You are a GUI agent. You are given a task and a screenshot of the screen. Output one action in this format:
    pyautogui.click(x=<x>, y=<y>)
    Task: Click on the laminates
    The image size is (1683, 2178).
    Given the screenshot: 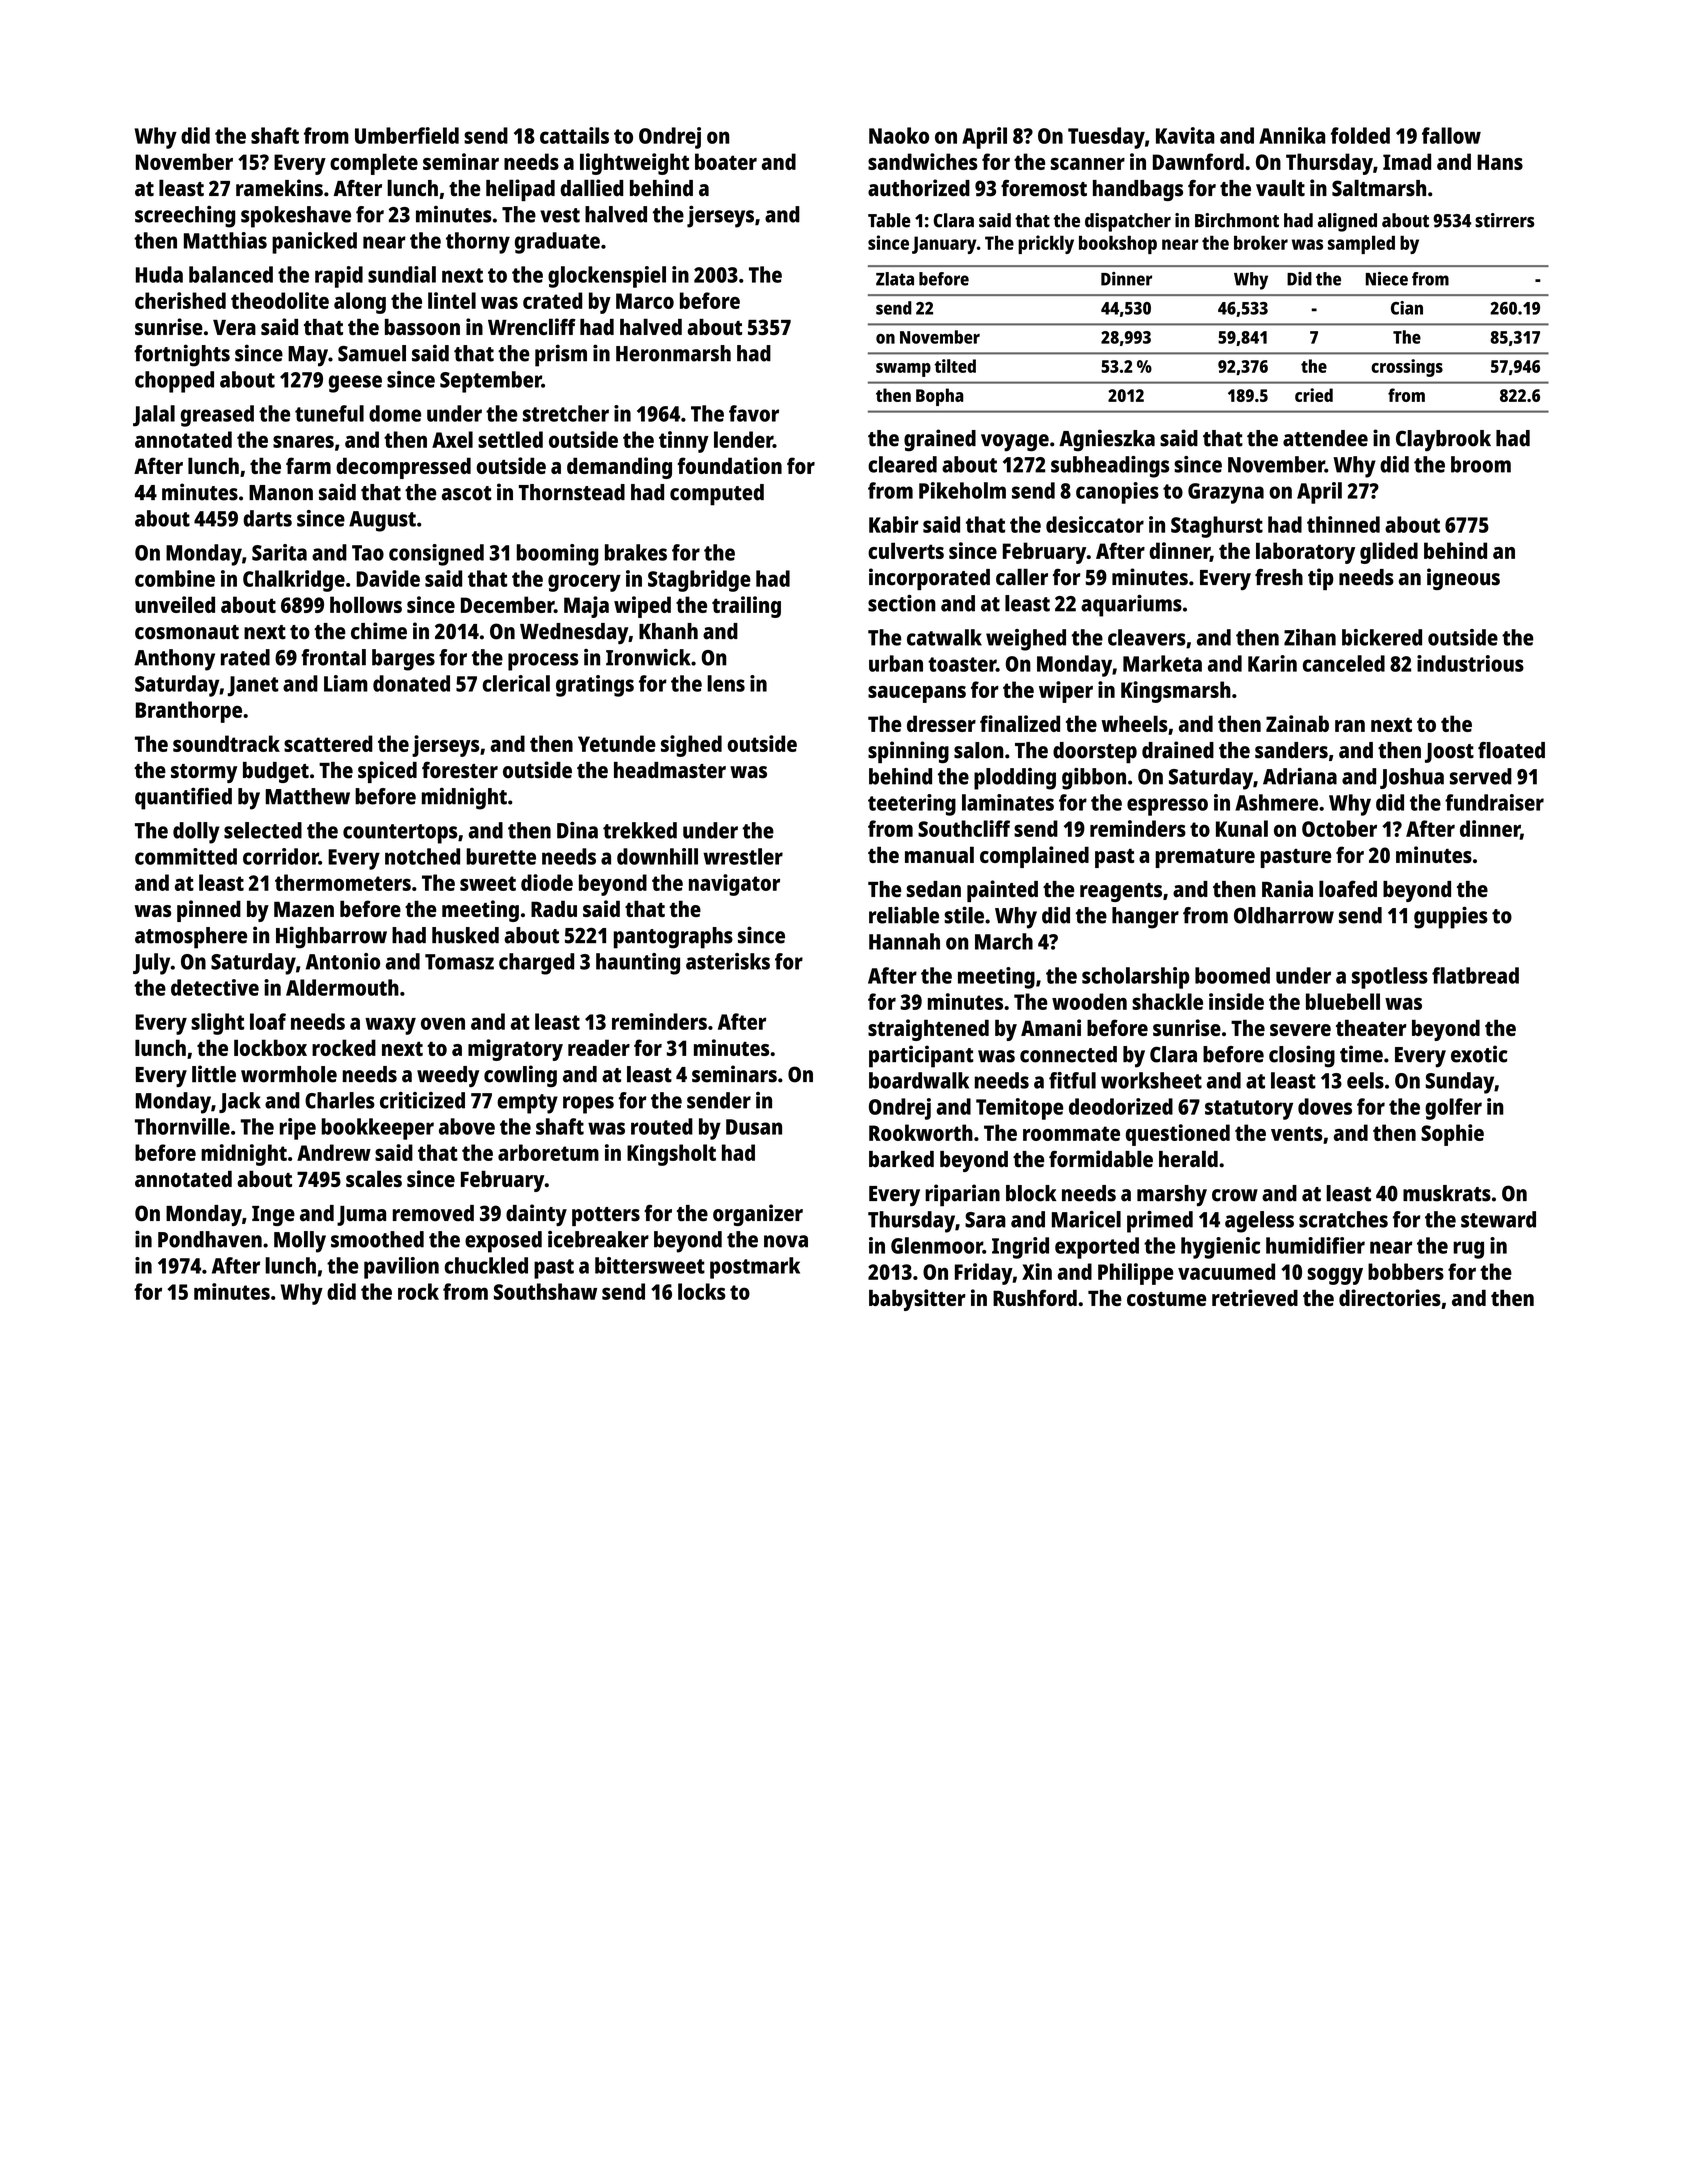 What is the action you would take?
    pyautogui.click(x=1008, y=802)
